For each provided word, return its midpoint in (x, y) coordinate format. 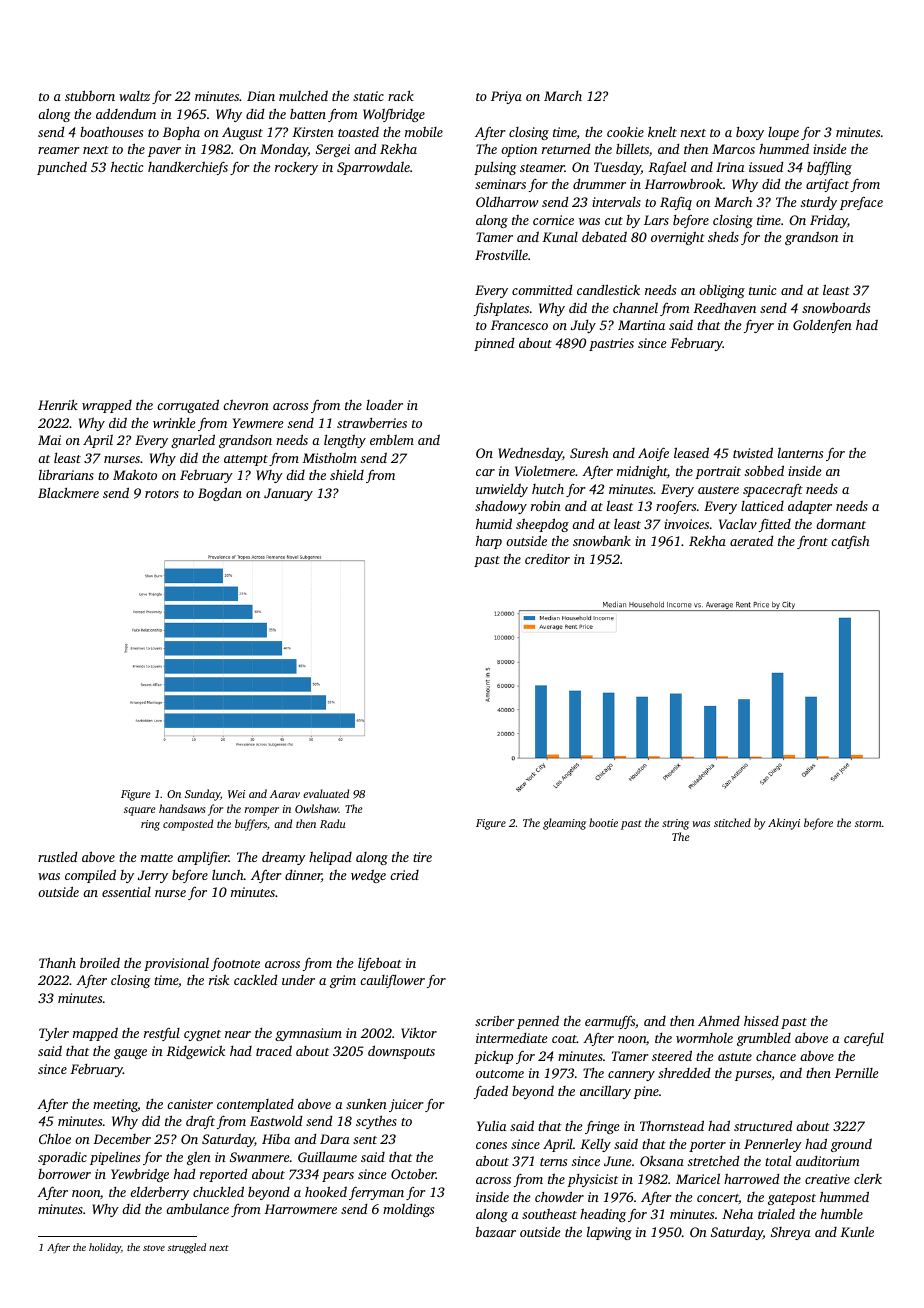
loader (384, 405)
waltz (134, 96)
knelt (662, 131)
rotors (162, 494)
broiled (100, 962)
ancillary (605, 1092)
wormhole (704, 1038)
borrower (64, 1174)
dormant (841, 524)
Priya (506, 97)
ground (851, 1145)
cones (491, 1145)
